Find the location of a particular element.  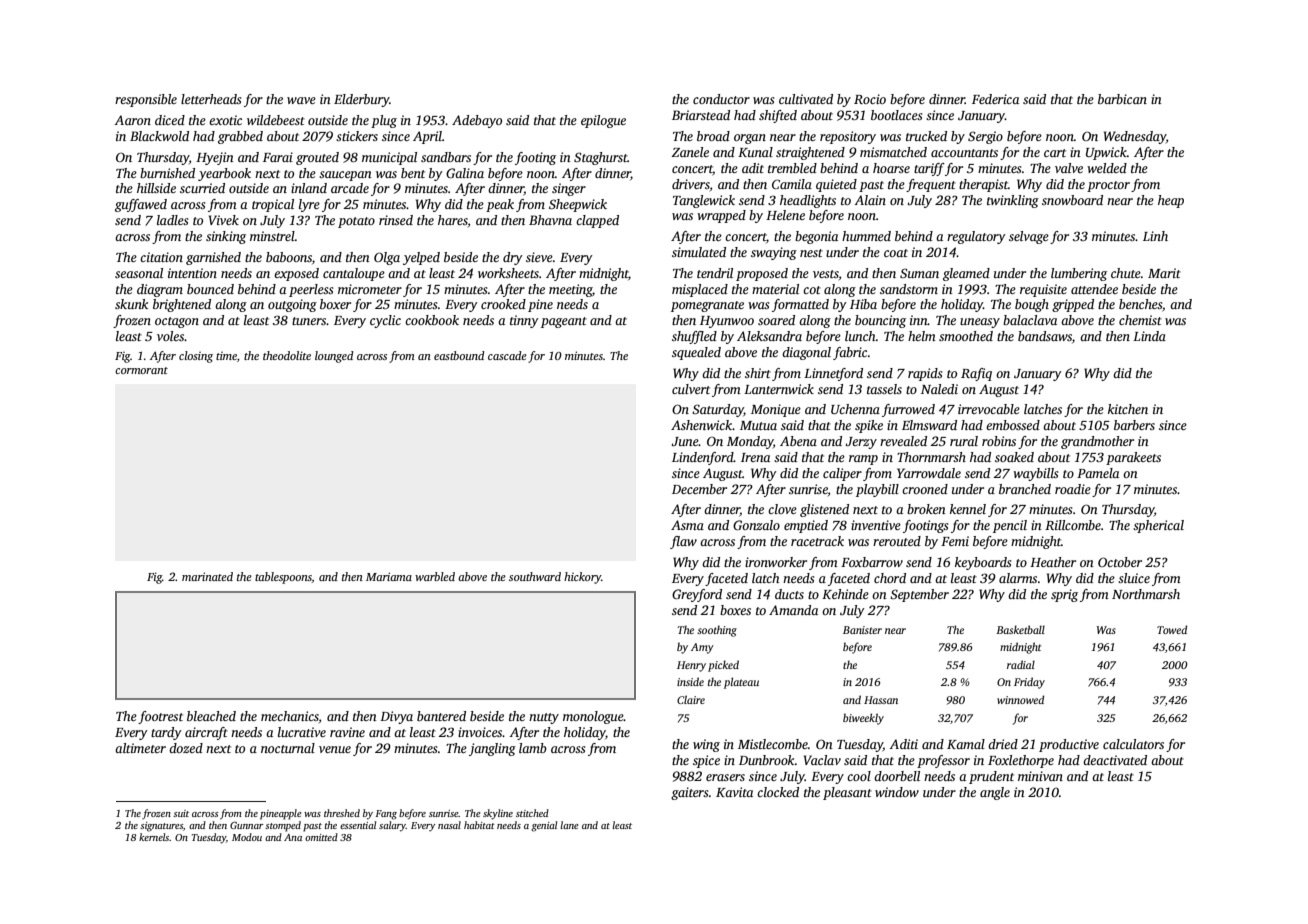

plug is located at coordinates (384, 121).
